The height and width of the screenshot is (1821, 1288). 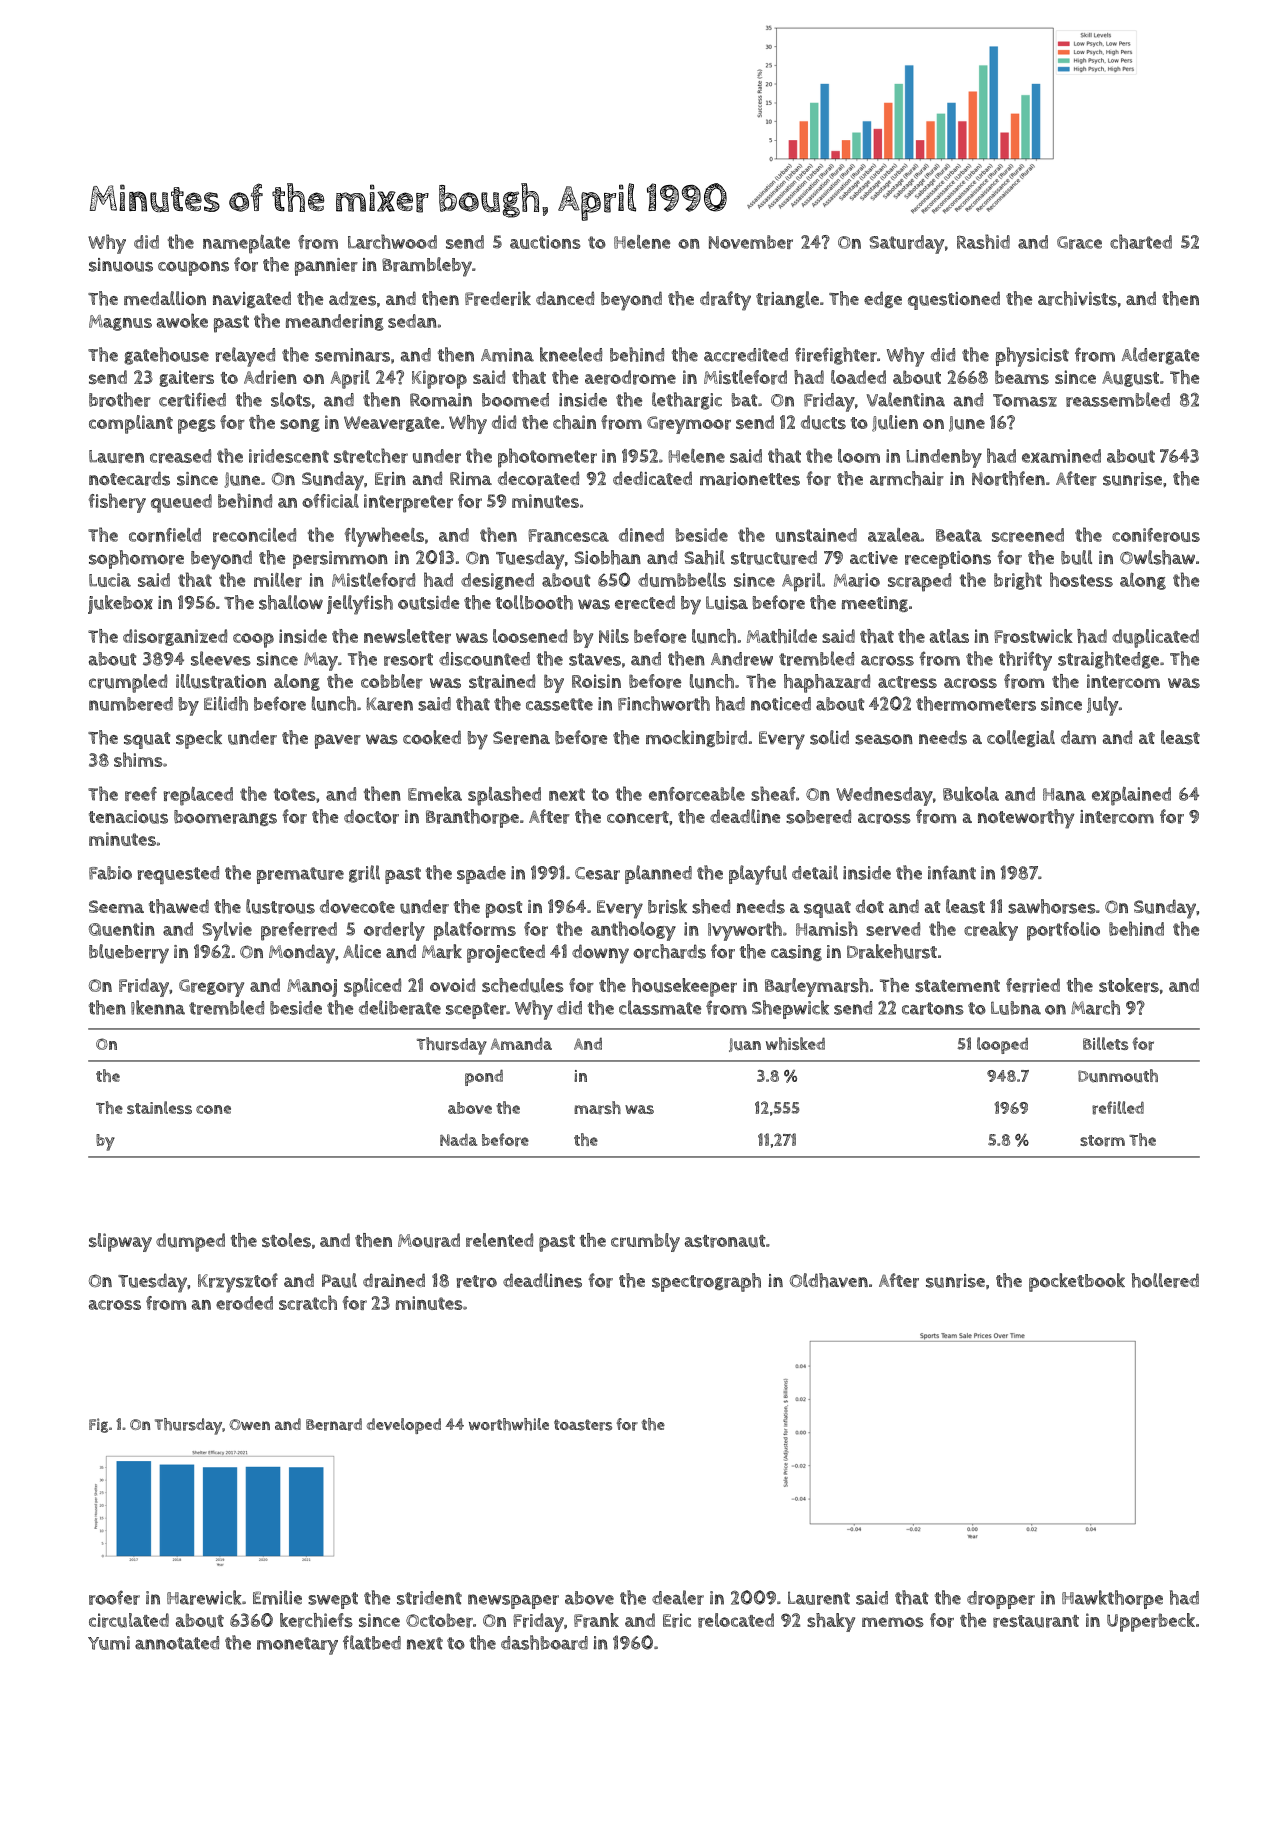 I want to click on Francesca, so click(x=569, y=535).
